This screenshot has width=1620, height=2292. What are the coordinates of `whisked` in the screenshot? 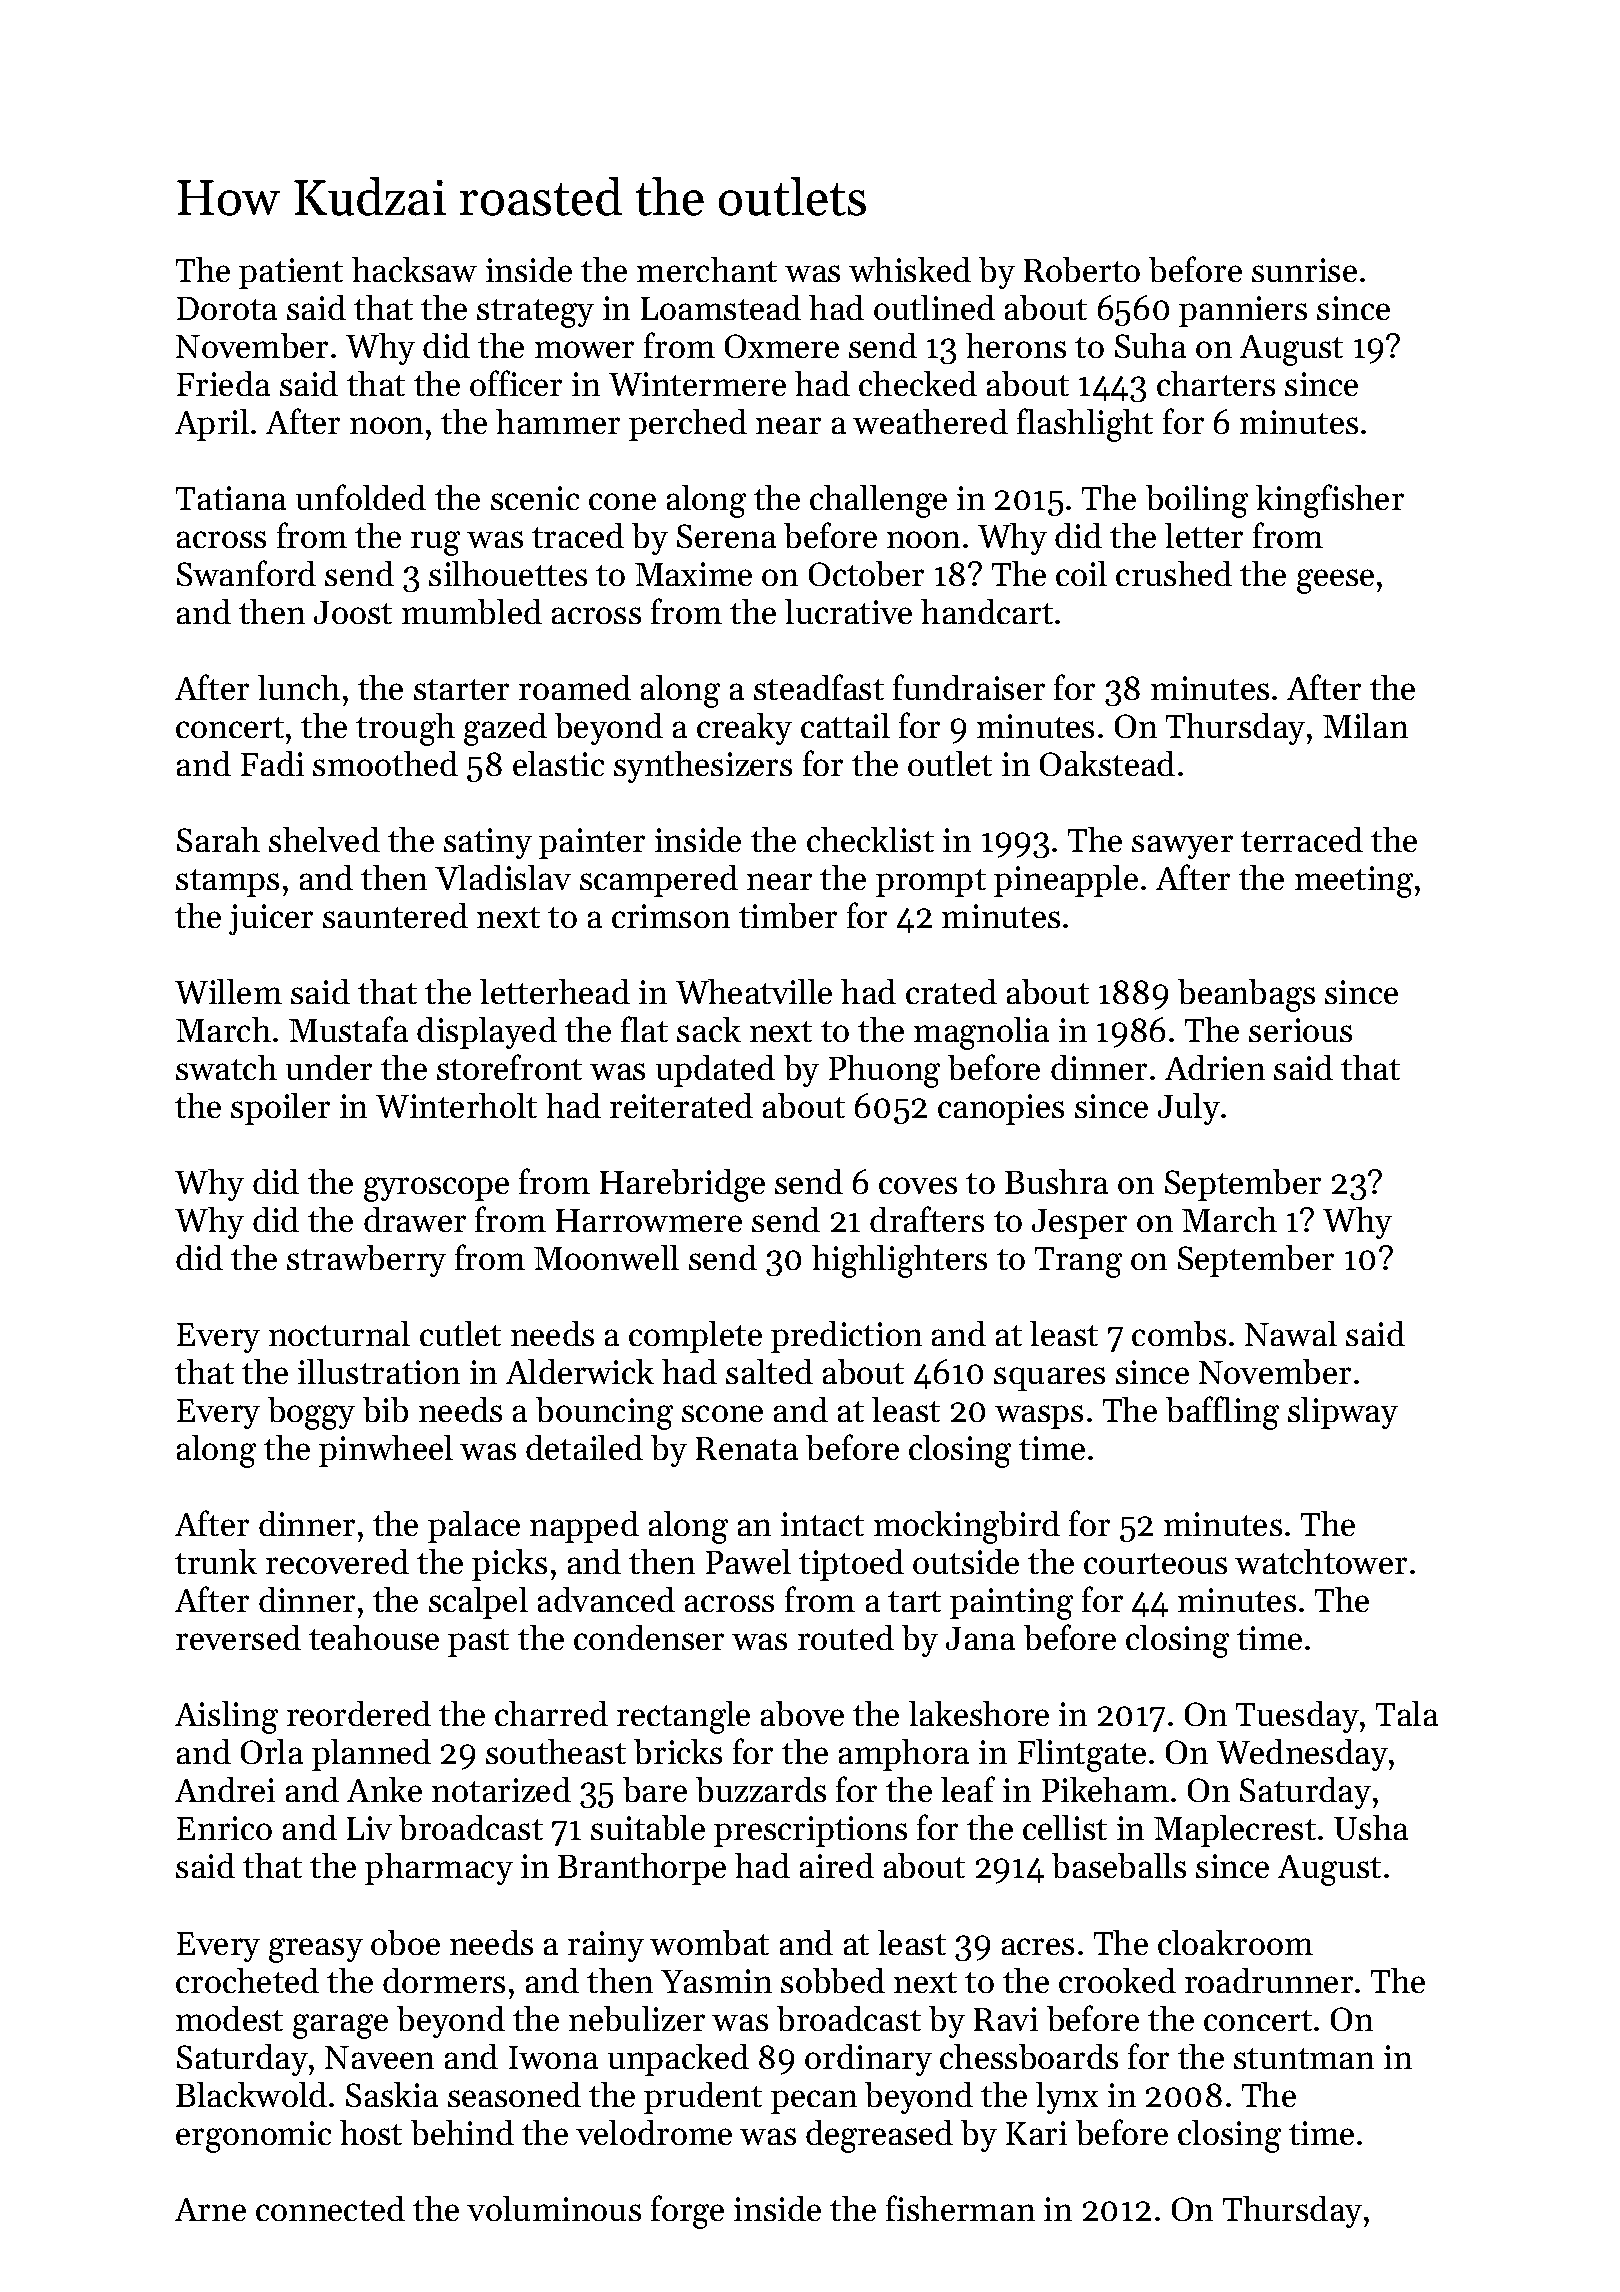 It's located at (910, 269).
